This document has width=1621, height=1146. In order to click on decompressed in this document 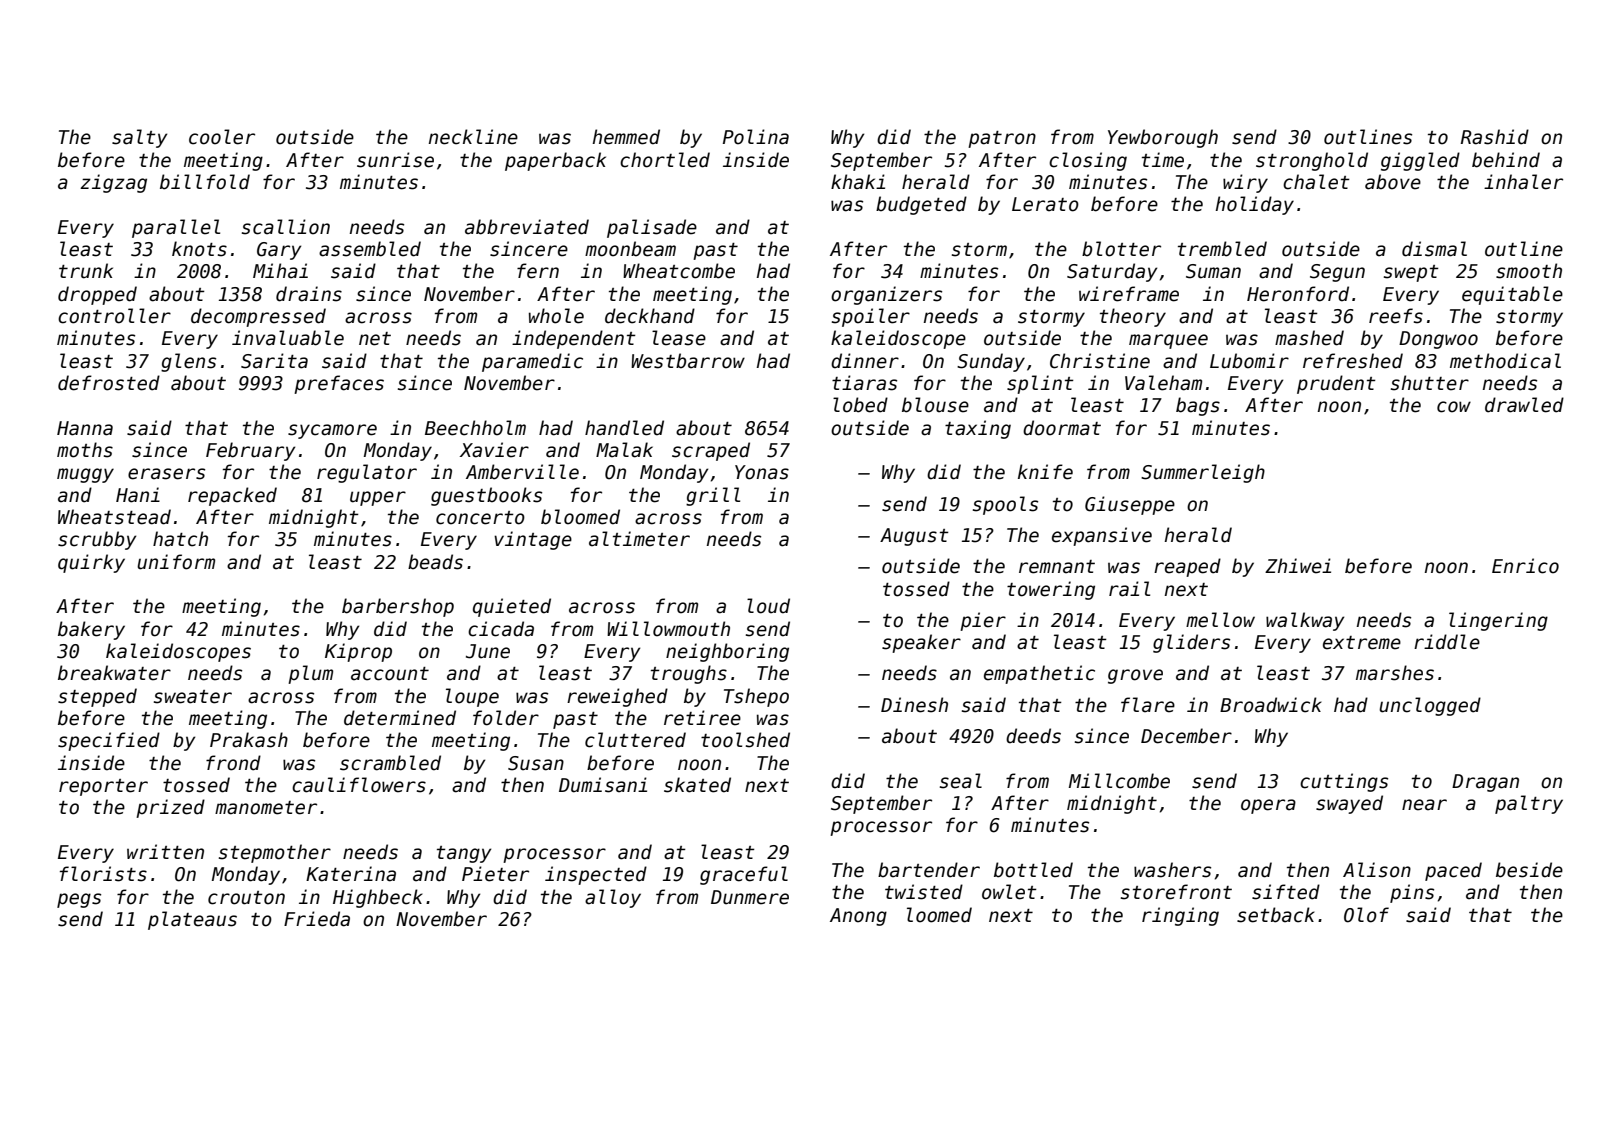, I will do `click(258, 317)`.
